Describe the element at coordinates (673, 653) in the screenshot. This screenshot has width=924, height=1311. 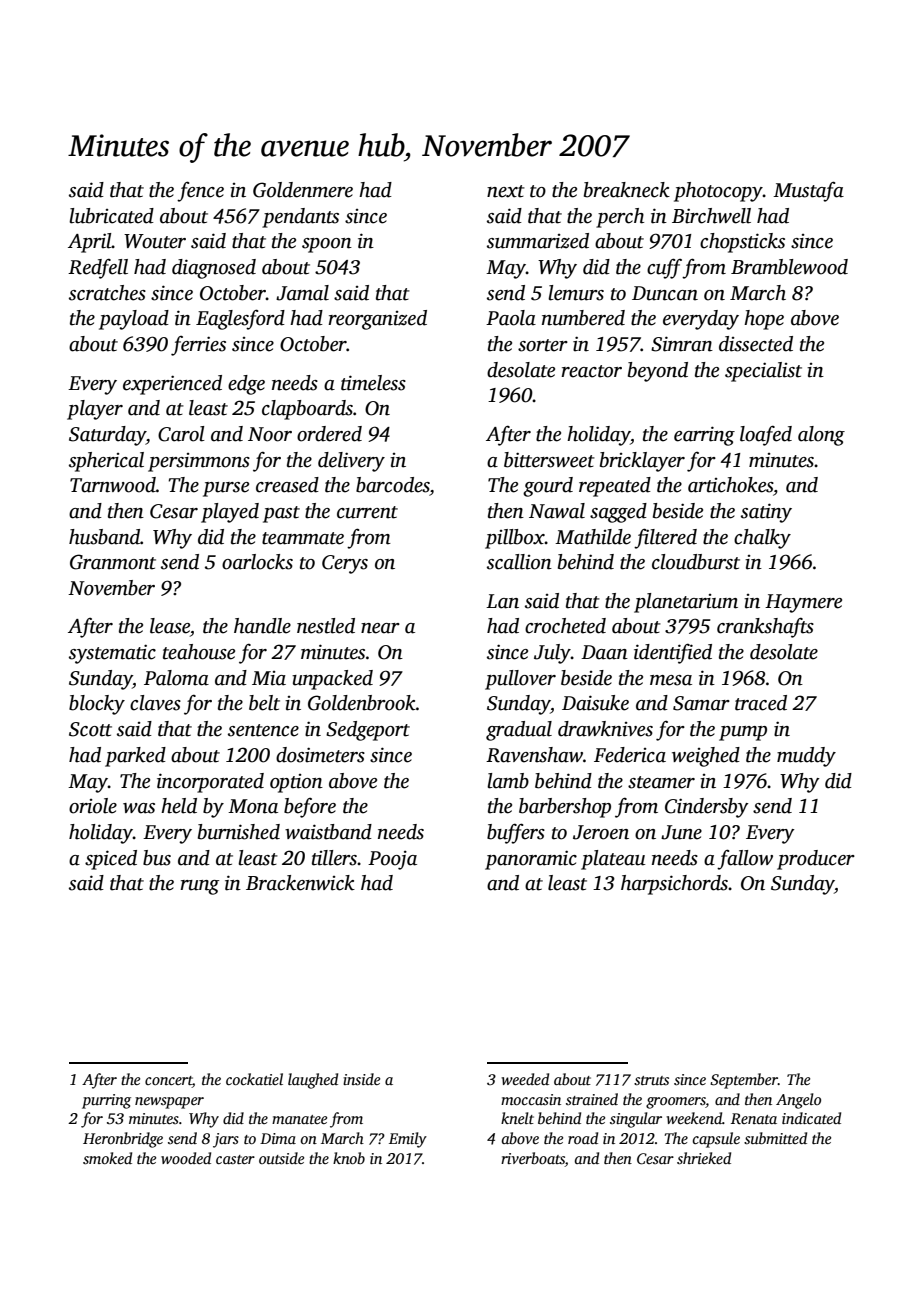
I see `identified` at that location.
